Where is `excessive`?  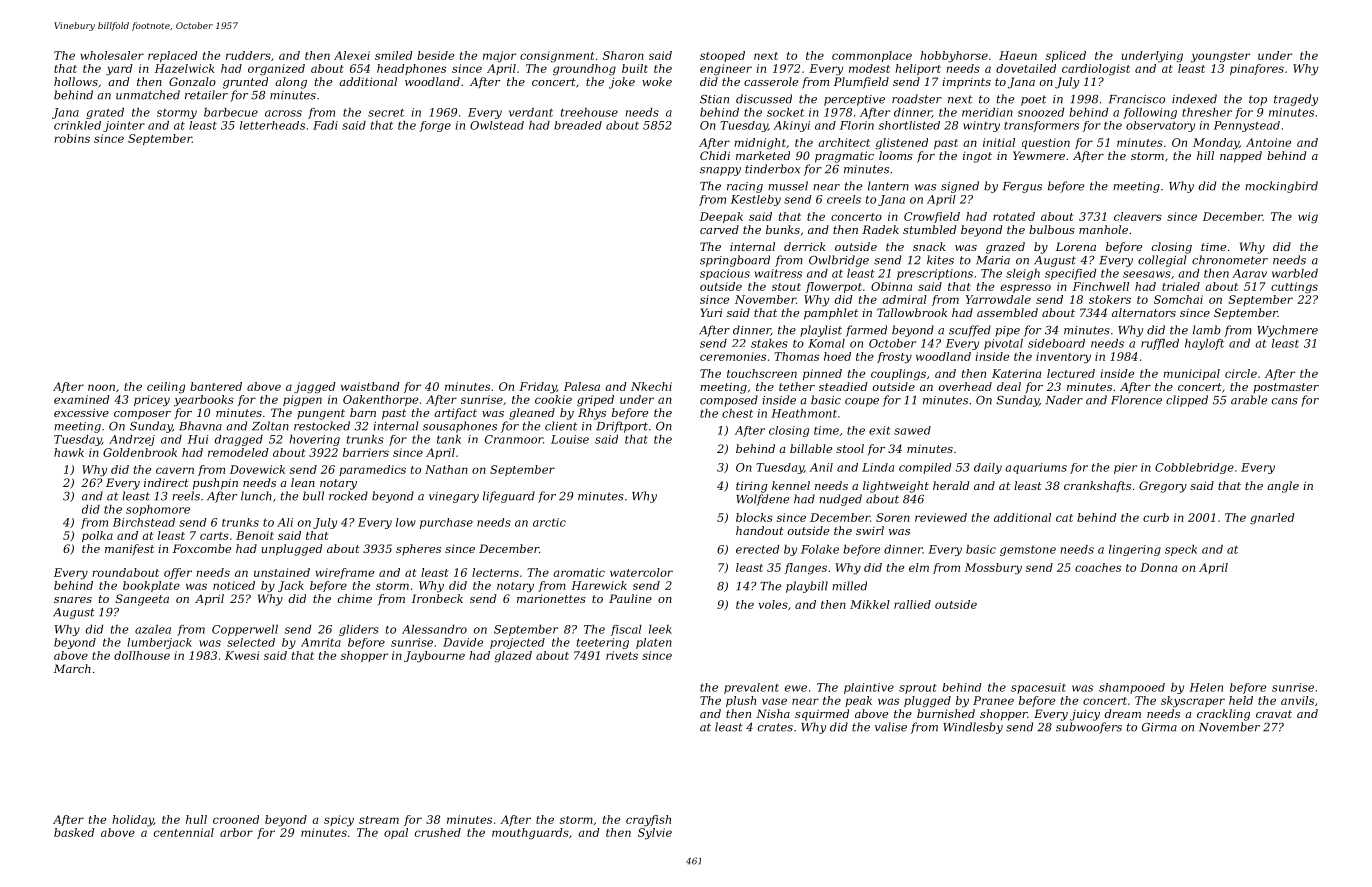
excessive is located at coordinates (81, 412).
